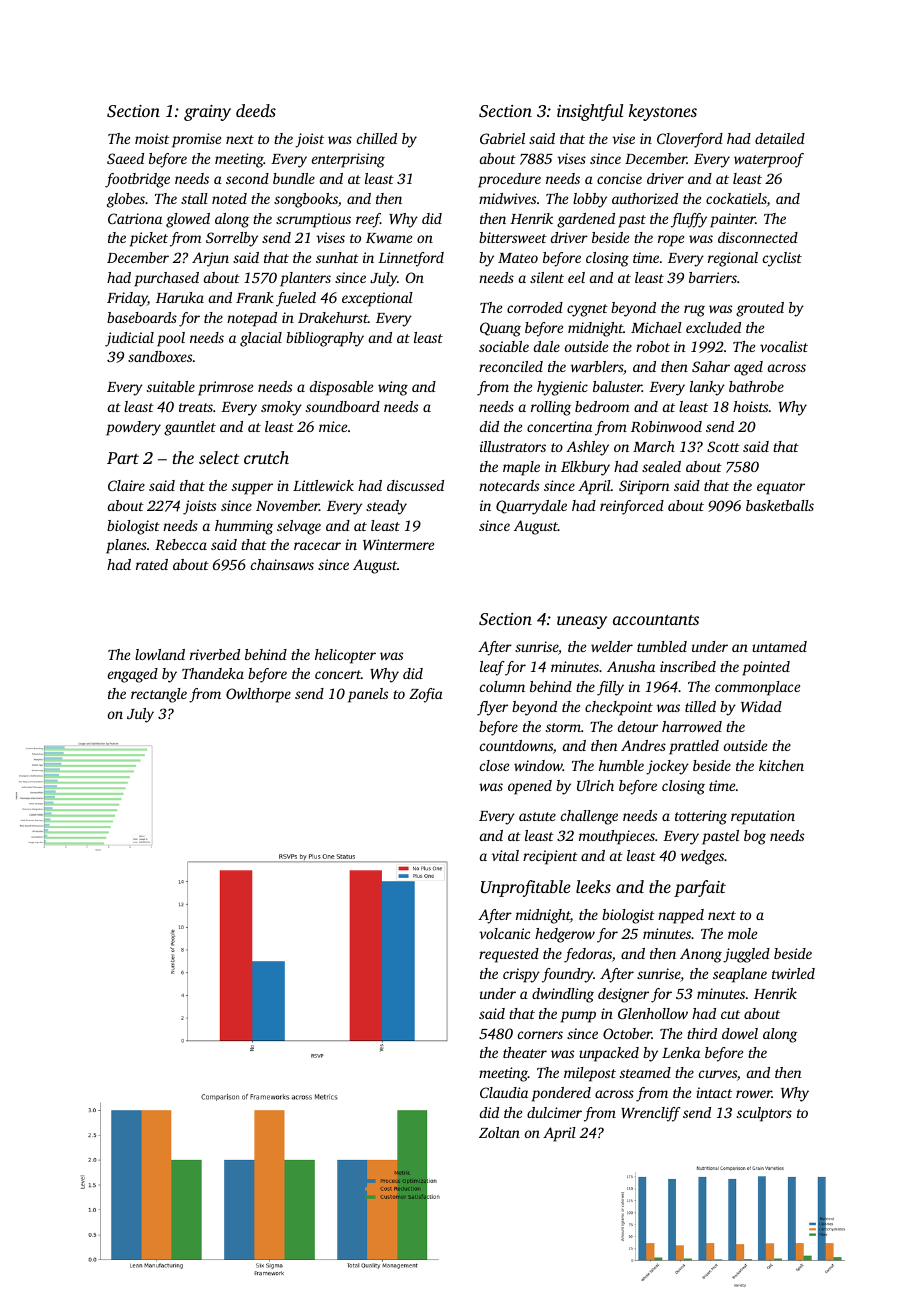 The width and height of the screenshot is (924, 1308). What do you see at coordinates (511, 366) in the screenshot?
I see `reconciled` at bounding box center [511, 366].
